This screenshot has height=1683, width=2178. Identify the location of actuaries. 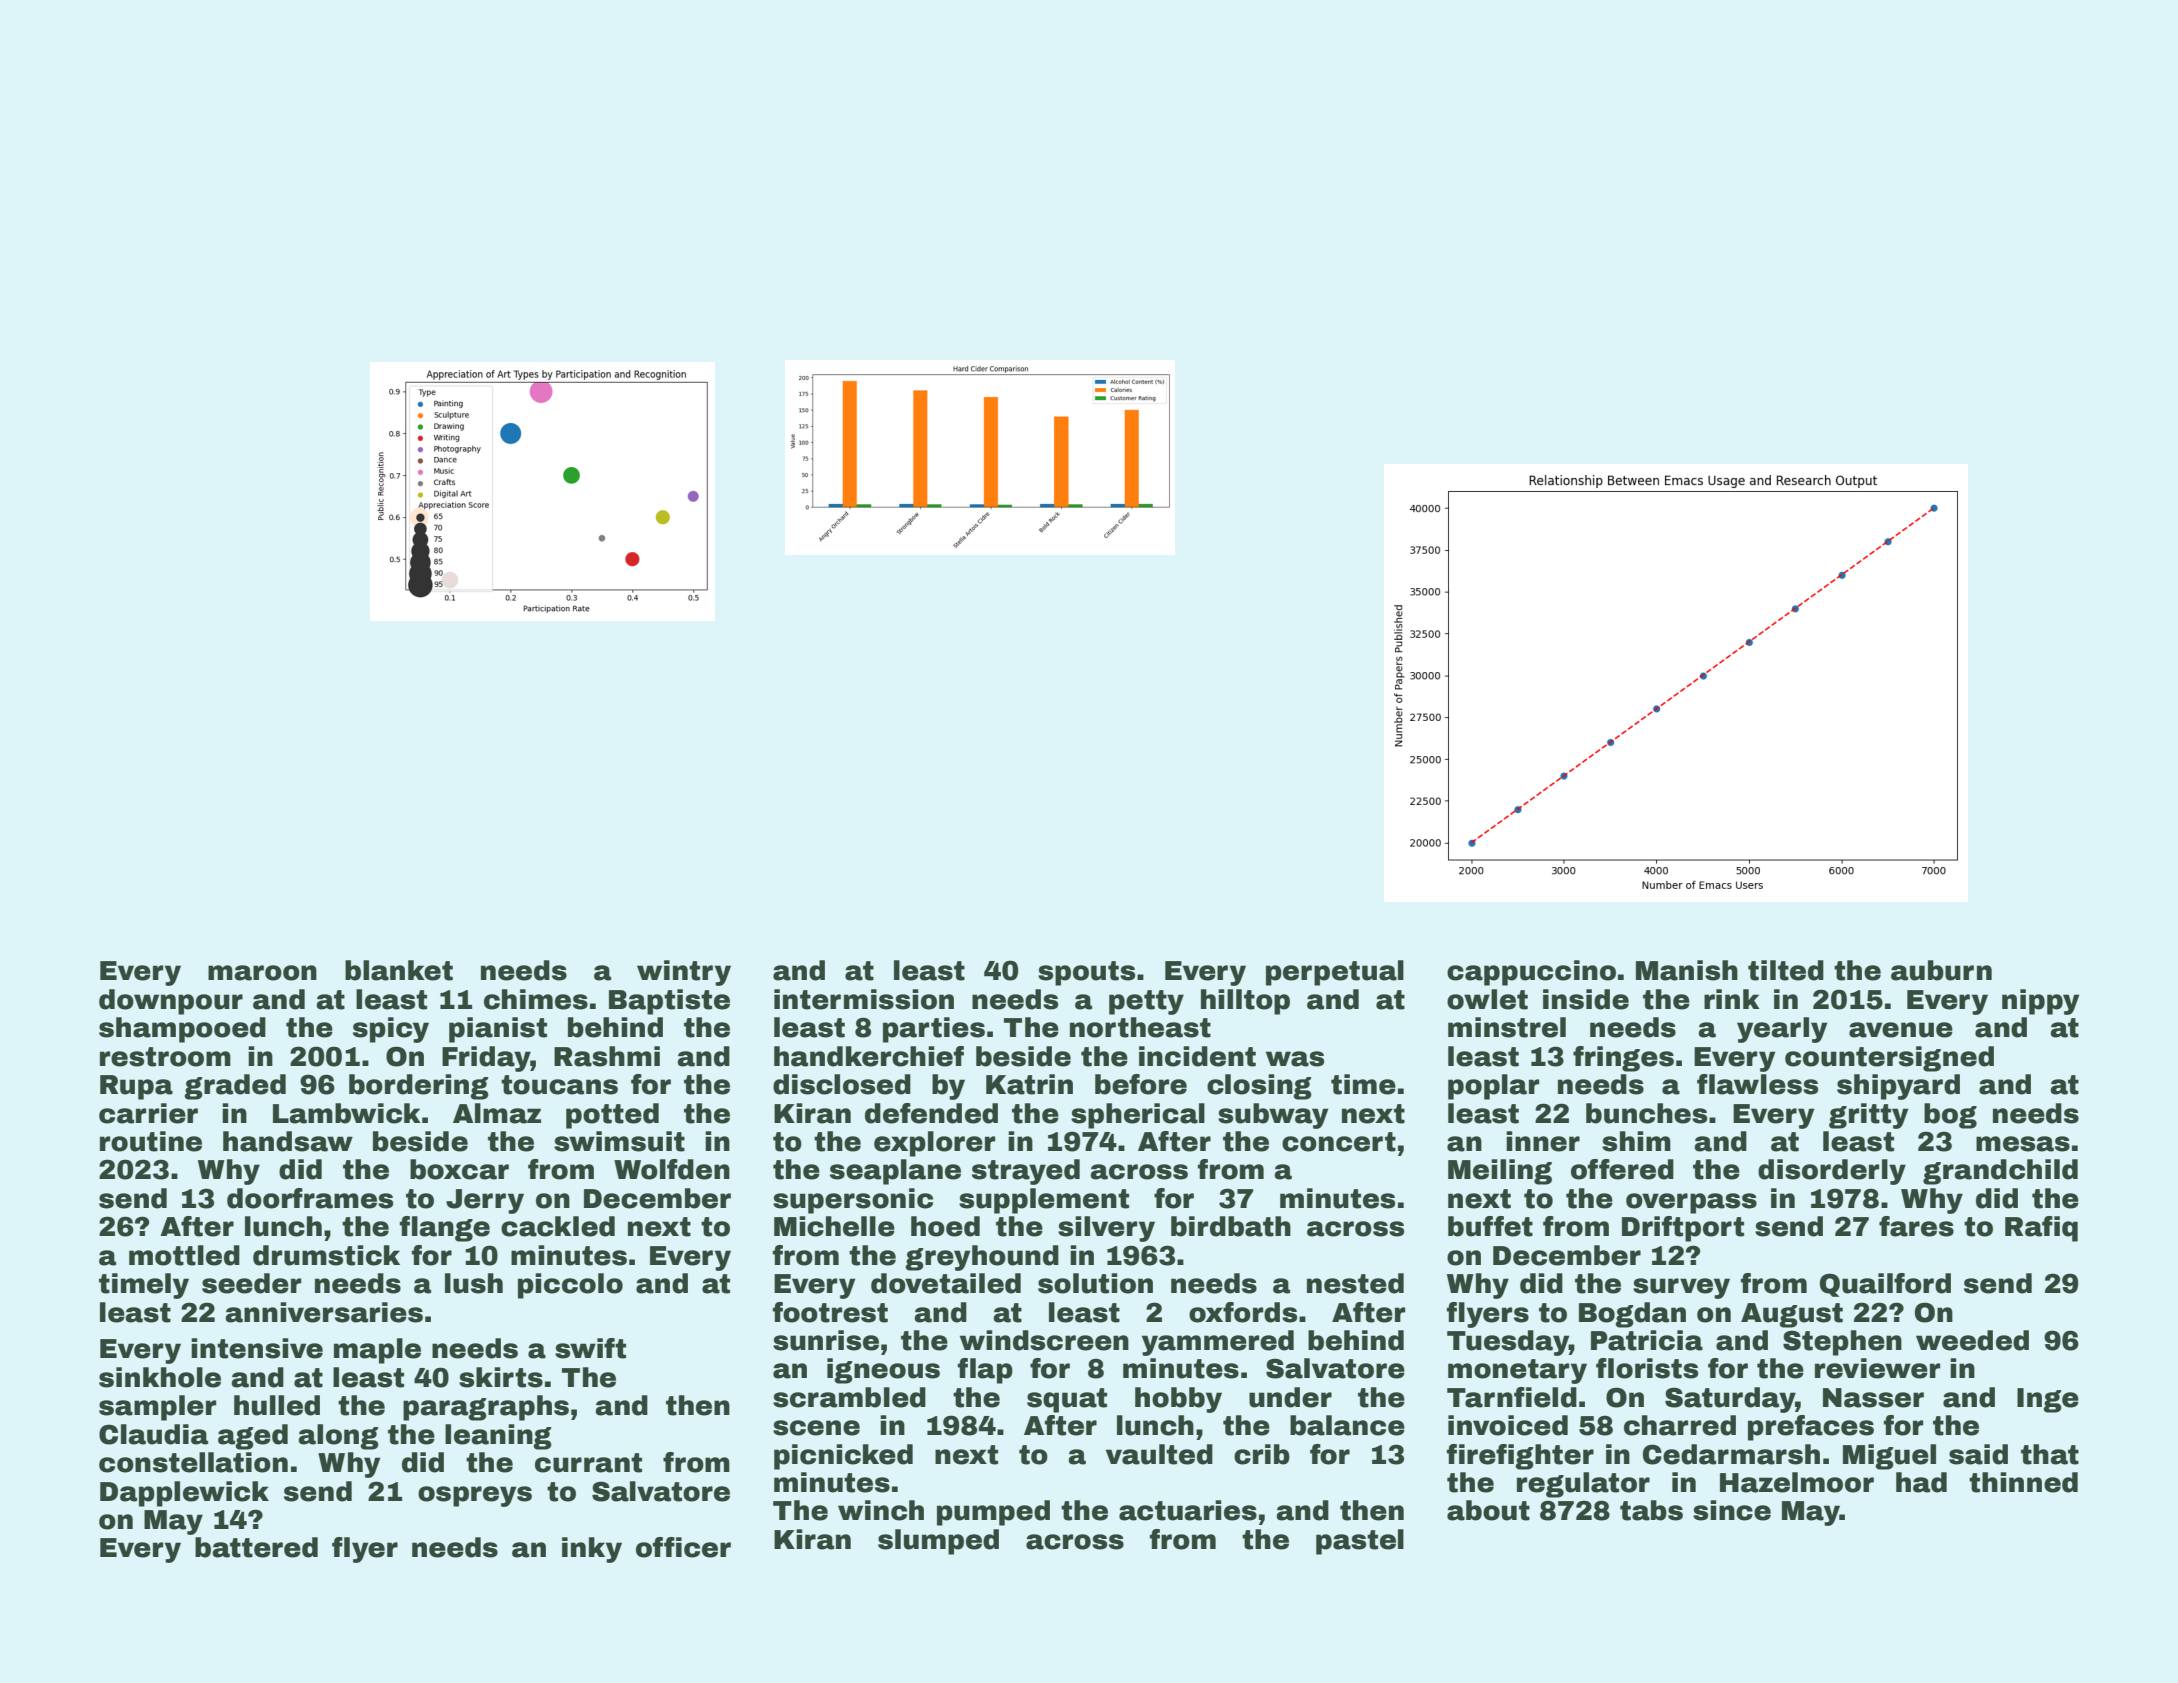
(1188, 1510).
